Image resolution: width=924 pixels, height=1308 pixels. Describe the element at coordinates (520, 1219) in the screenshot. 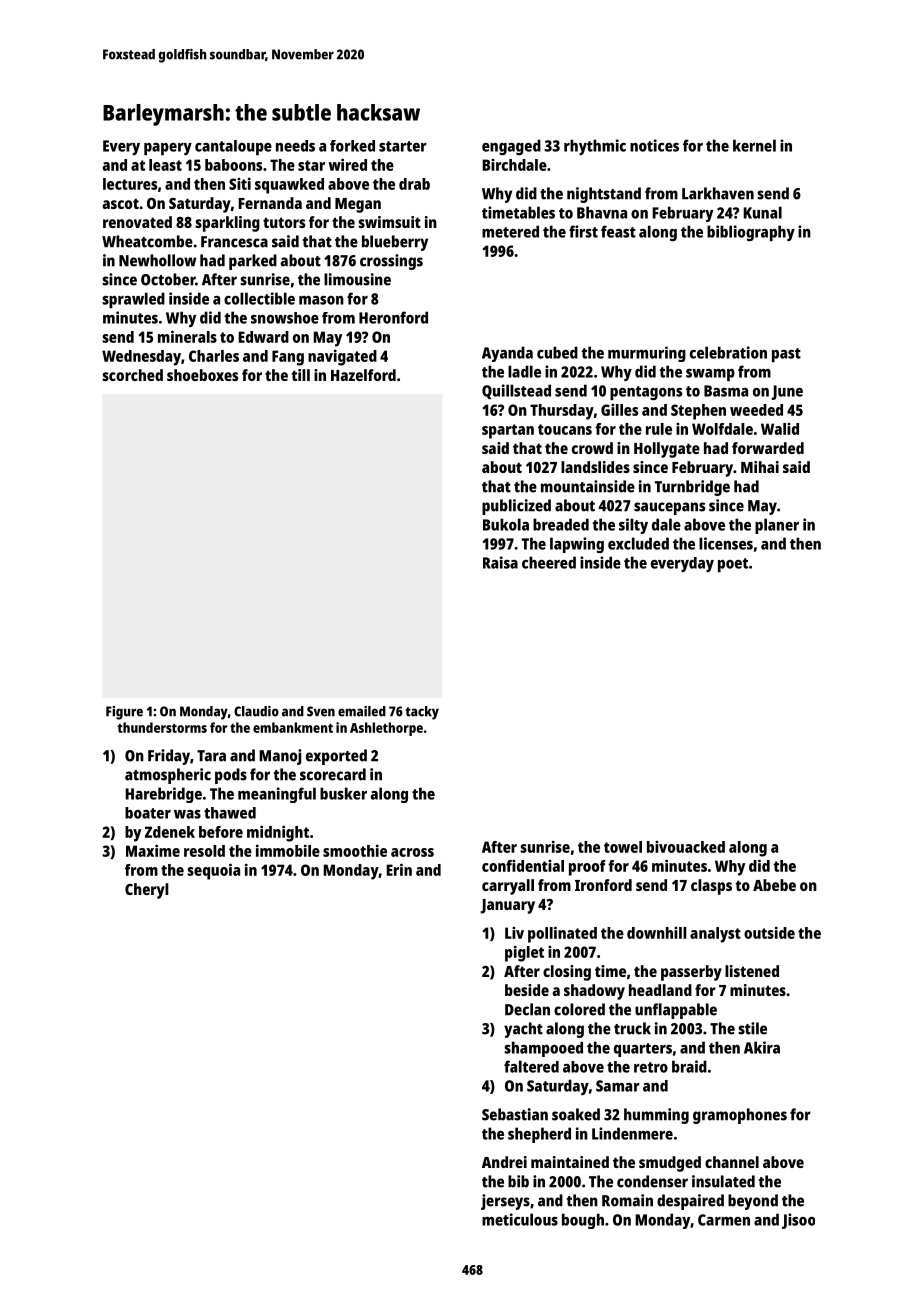

I see `meticulous` at that location.
